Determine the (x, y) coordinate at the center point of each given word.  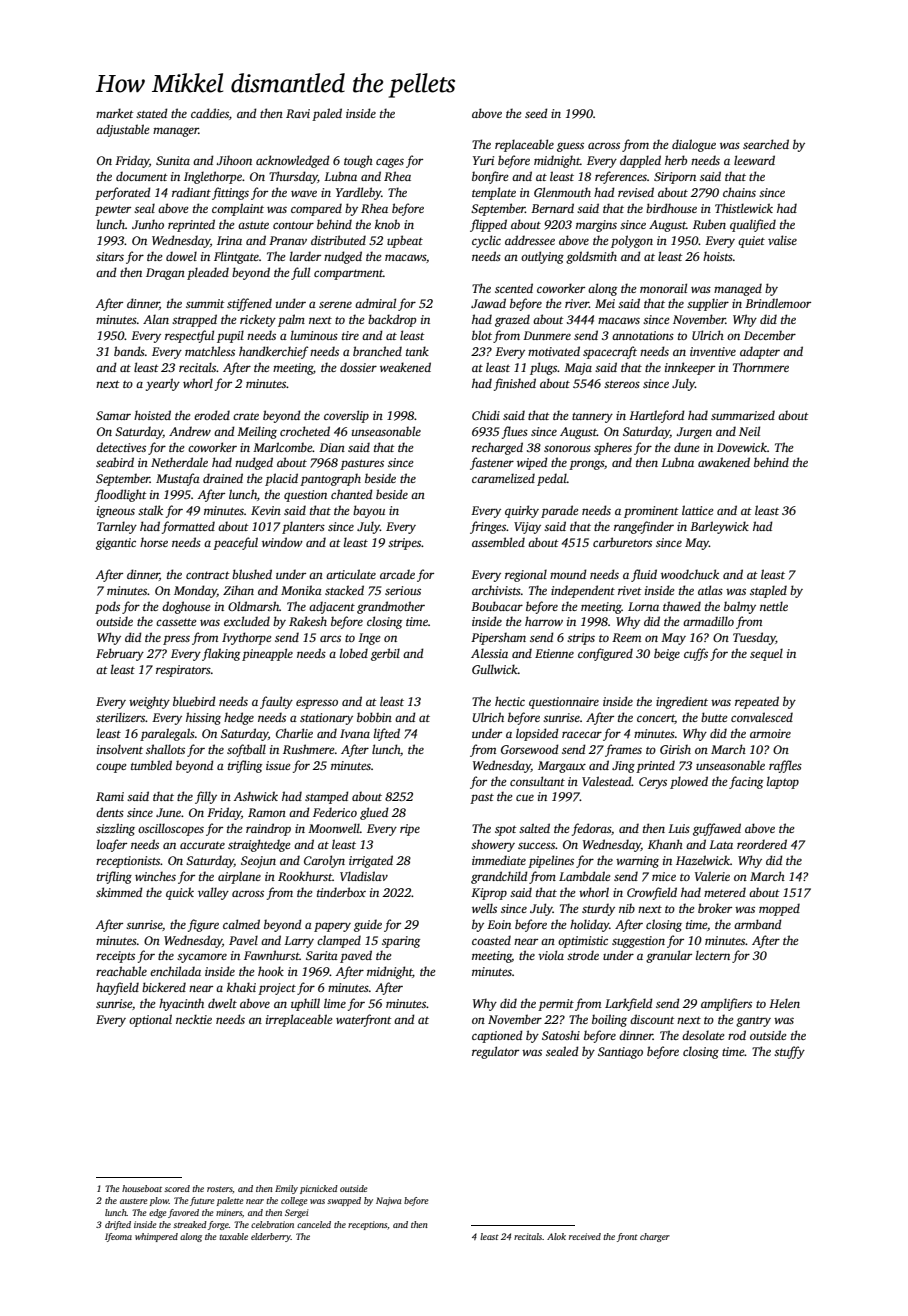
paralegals (167, 734)
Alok (556, 1236)
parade (559, 511)
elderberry (271, 1237)
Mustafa (178, 479)
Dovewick (742, 447)
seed (536, 113)
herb (676, 160)
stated (152, 113)
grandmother (391, 607)
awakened (724, 462)
